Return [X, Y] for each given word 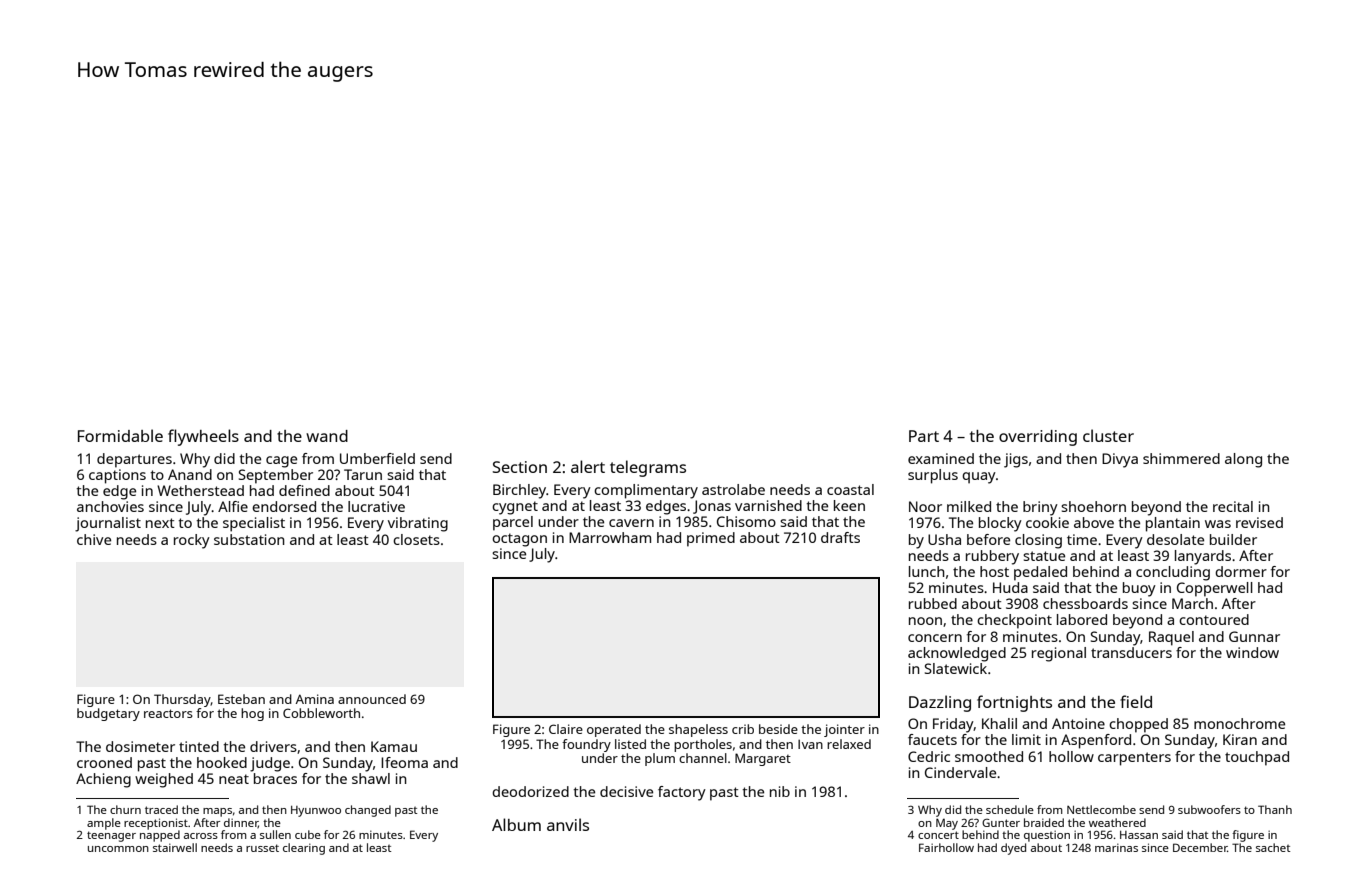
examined [941, 458]
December [1200, 847]
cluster [1108, 435]
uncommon [118, 849]
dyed [1013, 849]
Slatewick [956, 668]
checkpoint [1014, 621]
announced [372, 699]
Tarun [363, 474]
